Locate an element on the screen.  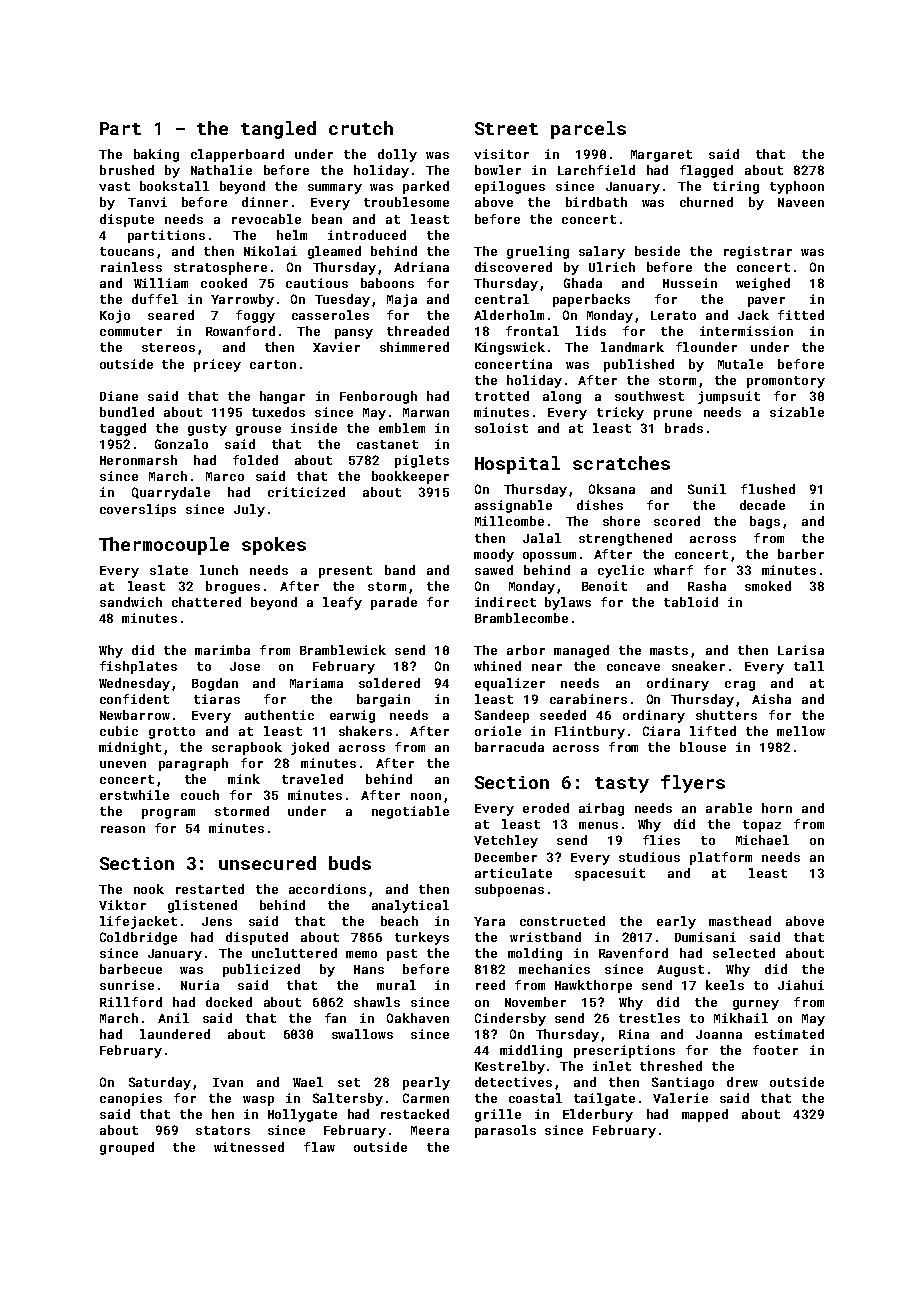
Diane is located at coordinates (119, 396).
